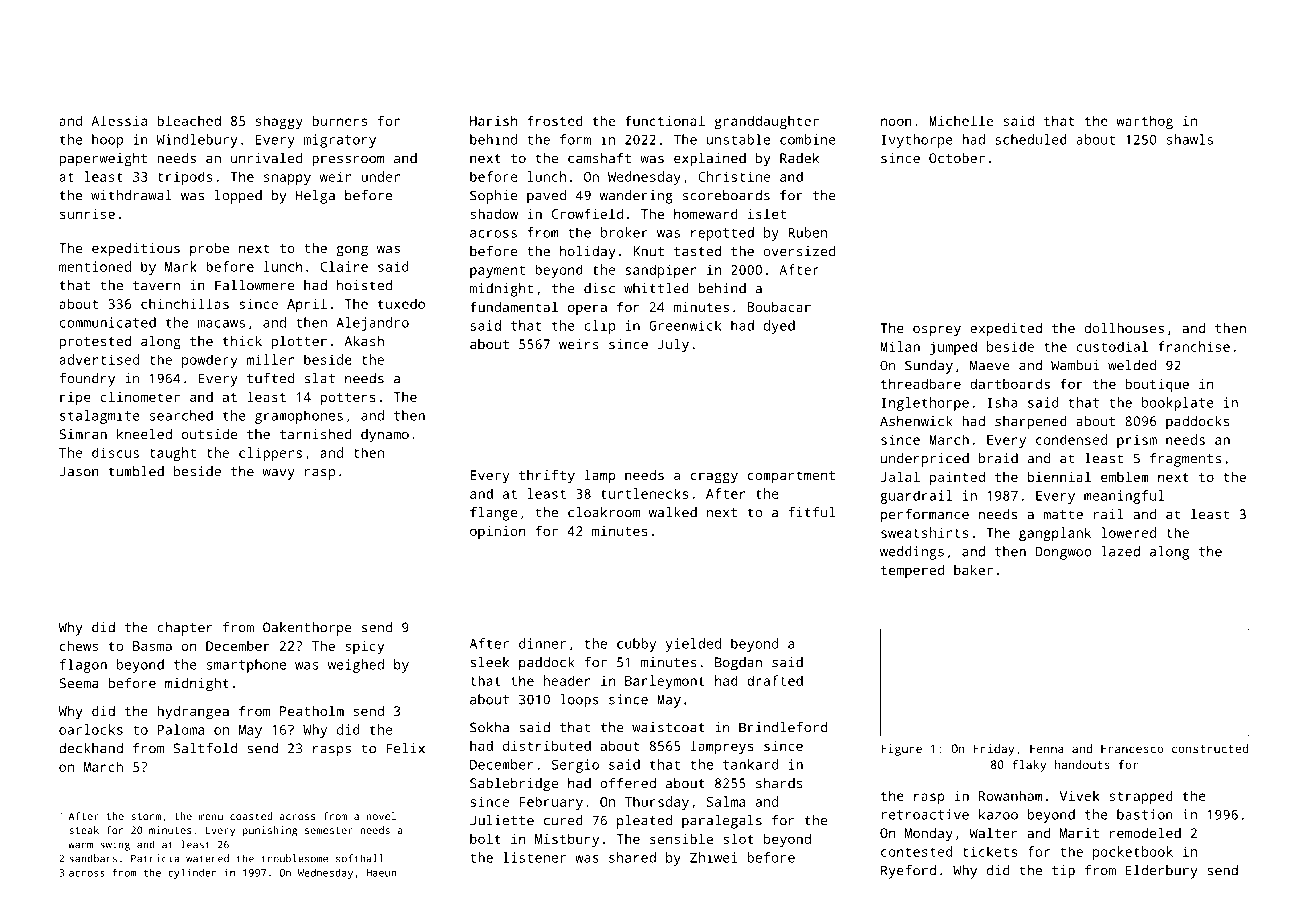 The height and width of the screenshot is (924, 1308). Describe the element at coordinates (668, 727) in the screenshot. I see `waistcoat` at that location.
